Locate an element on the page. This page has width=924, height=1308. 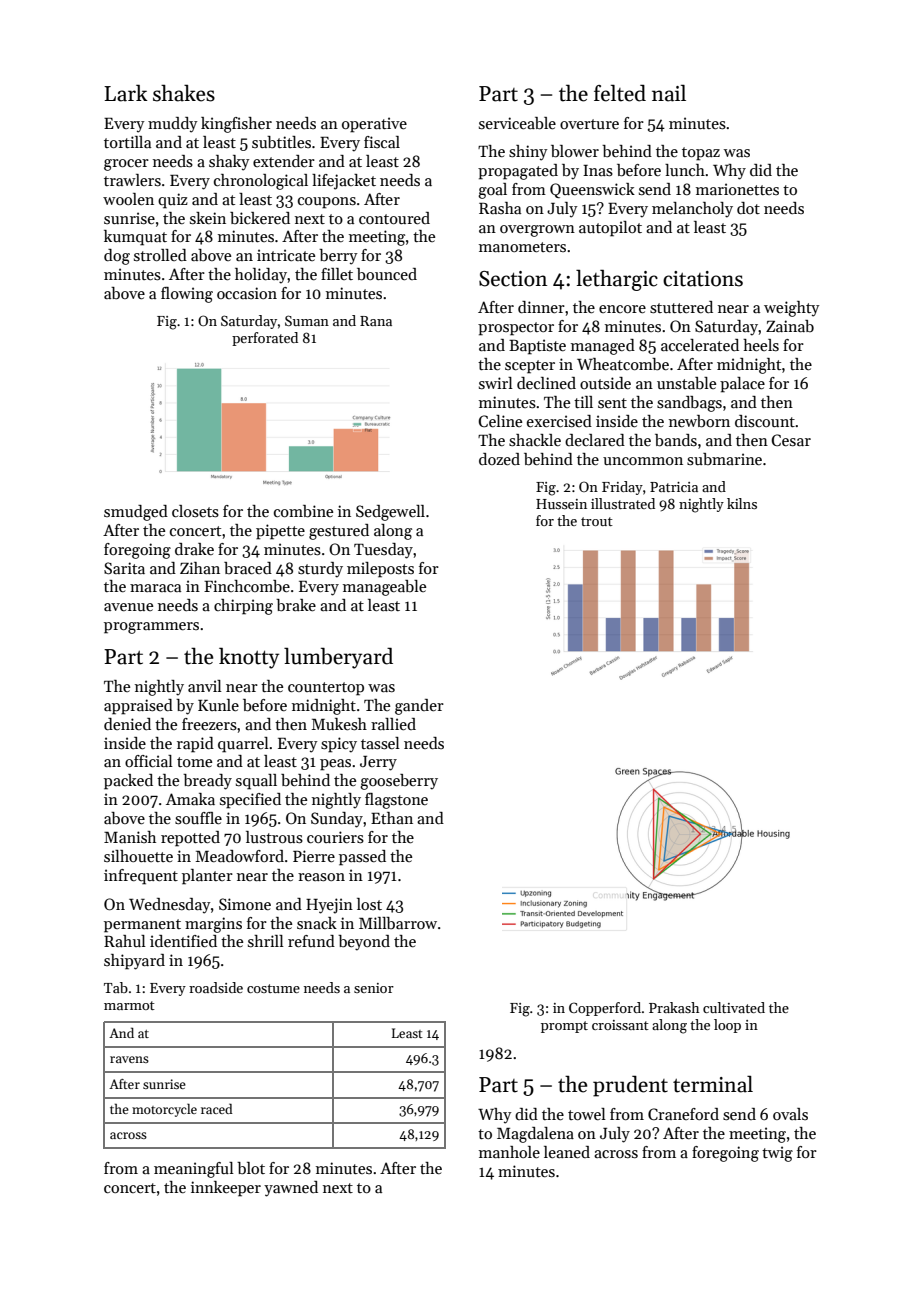
gander is located at coordinates (419, 707).
